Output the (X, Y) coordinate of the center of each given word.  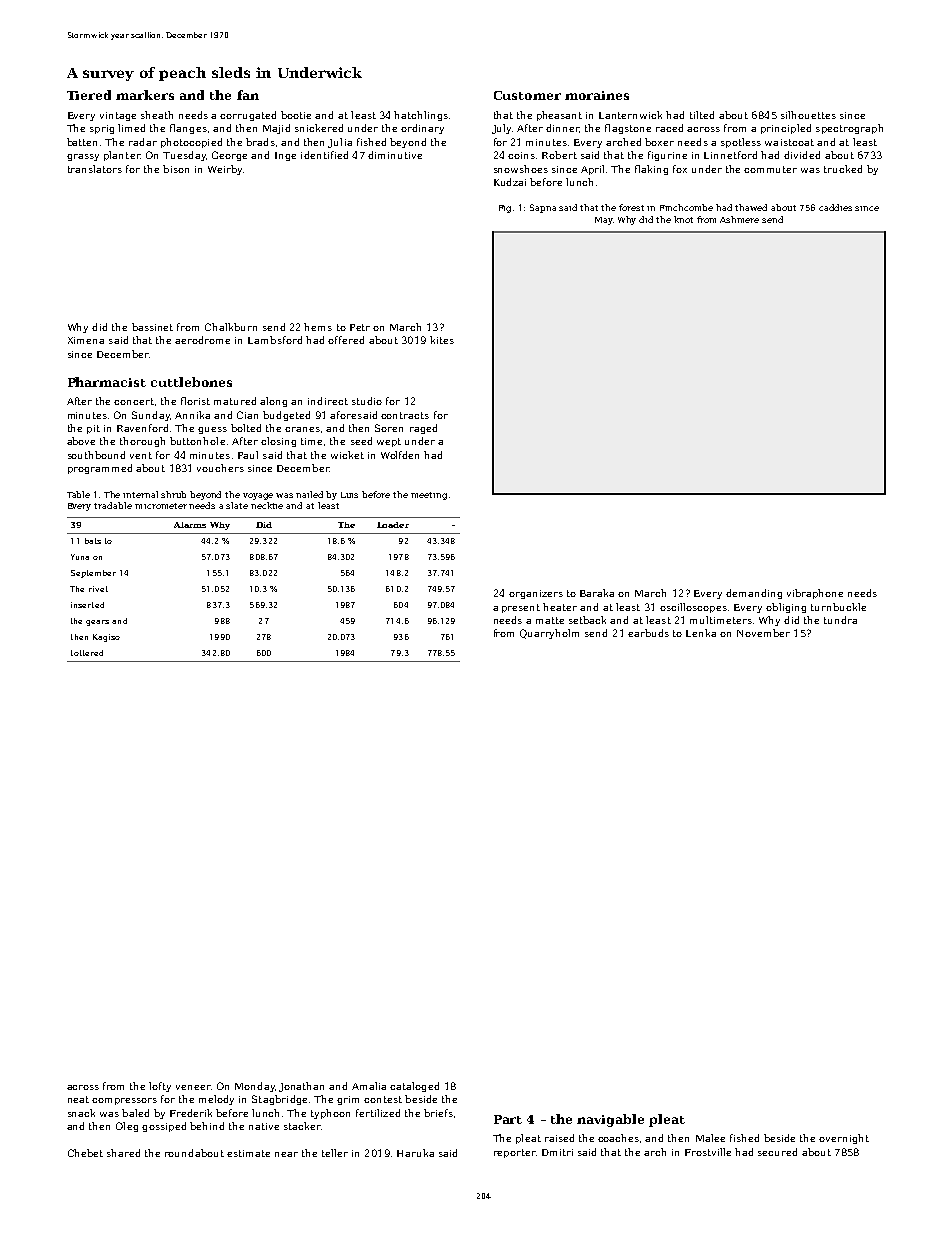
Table (78, 494)
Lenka (701, 633)
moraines (597, 95)
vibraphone (815, 594)
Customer (527, 95)
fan (248, 95)
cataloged (414, 1087)
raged (423, 429)
